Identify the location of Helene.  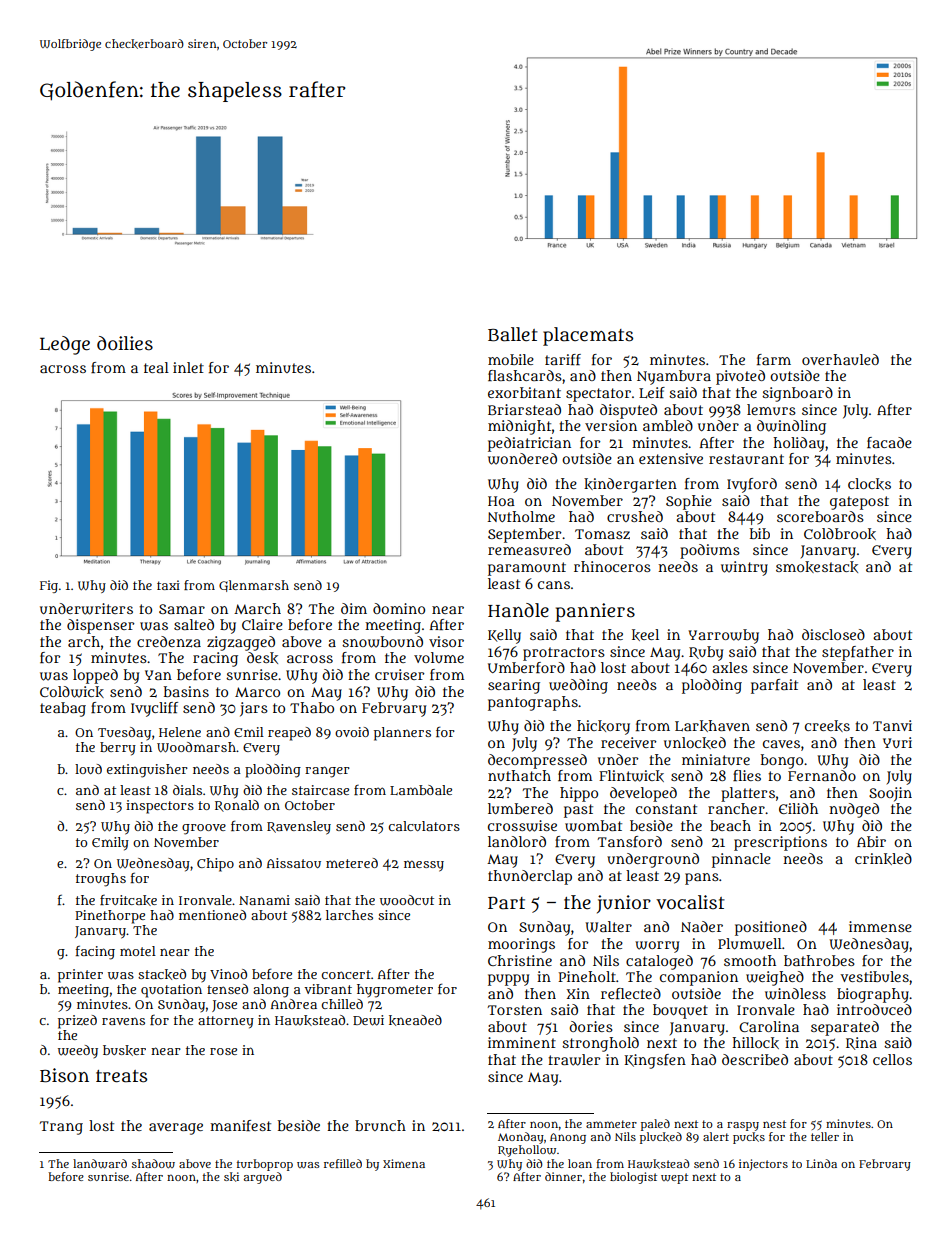
(180, 732).
